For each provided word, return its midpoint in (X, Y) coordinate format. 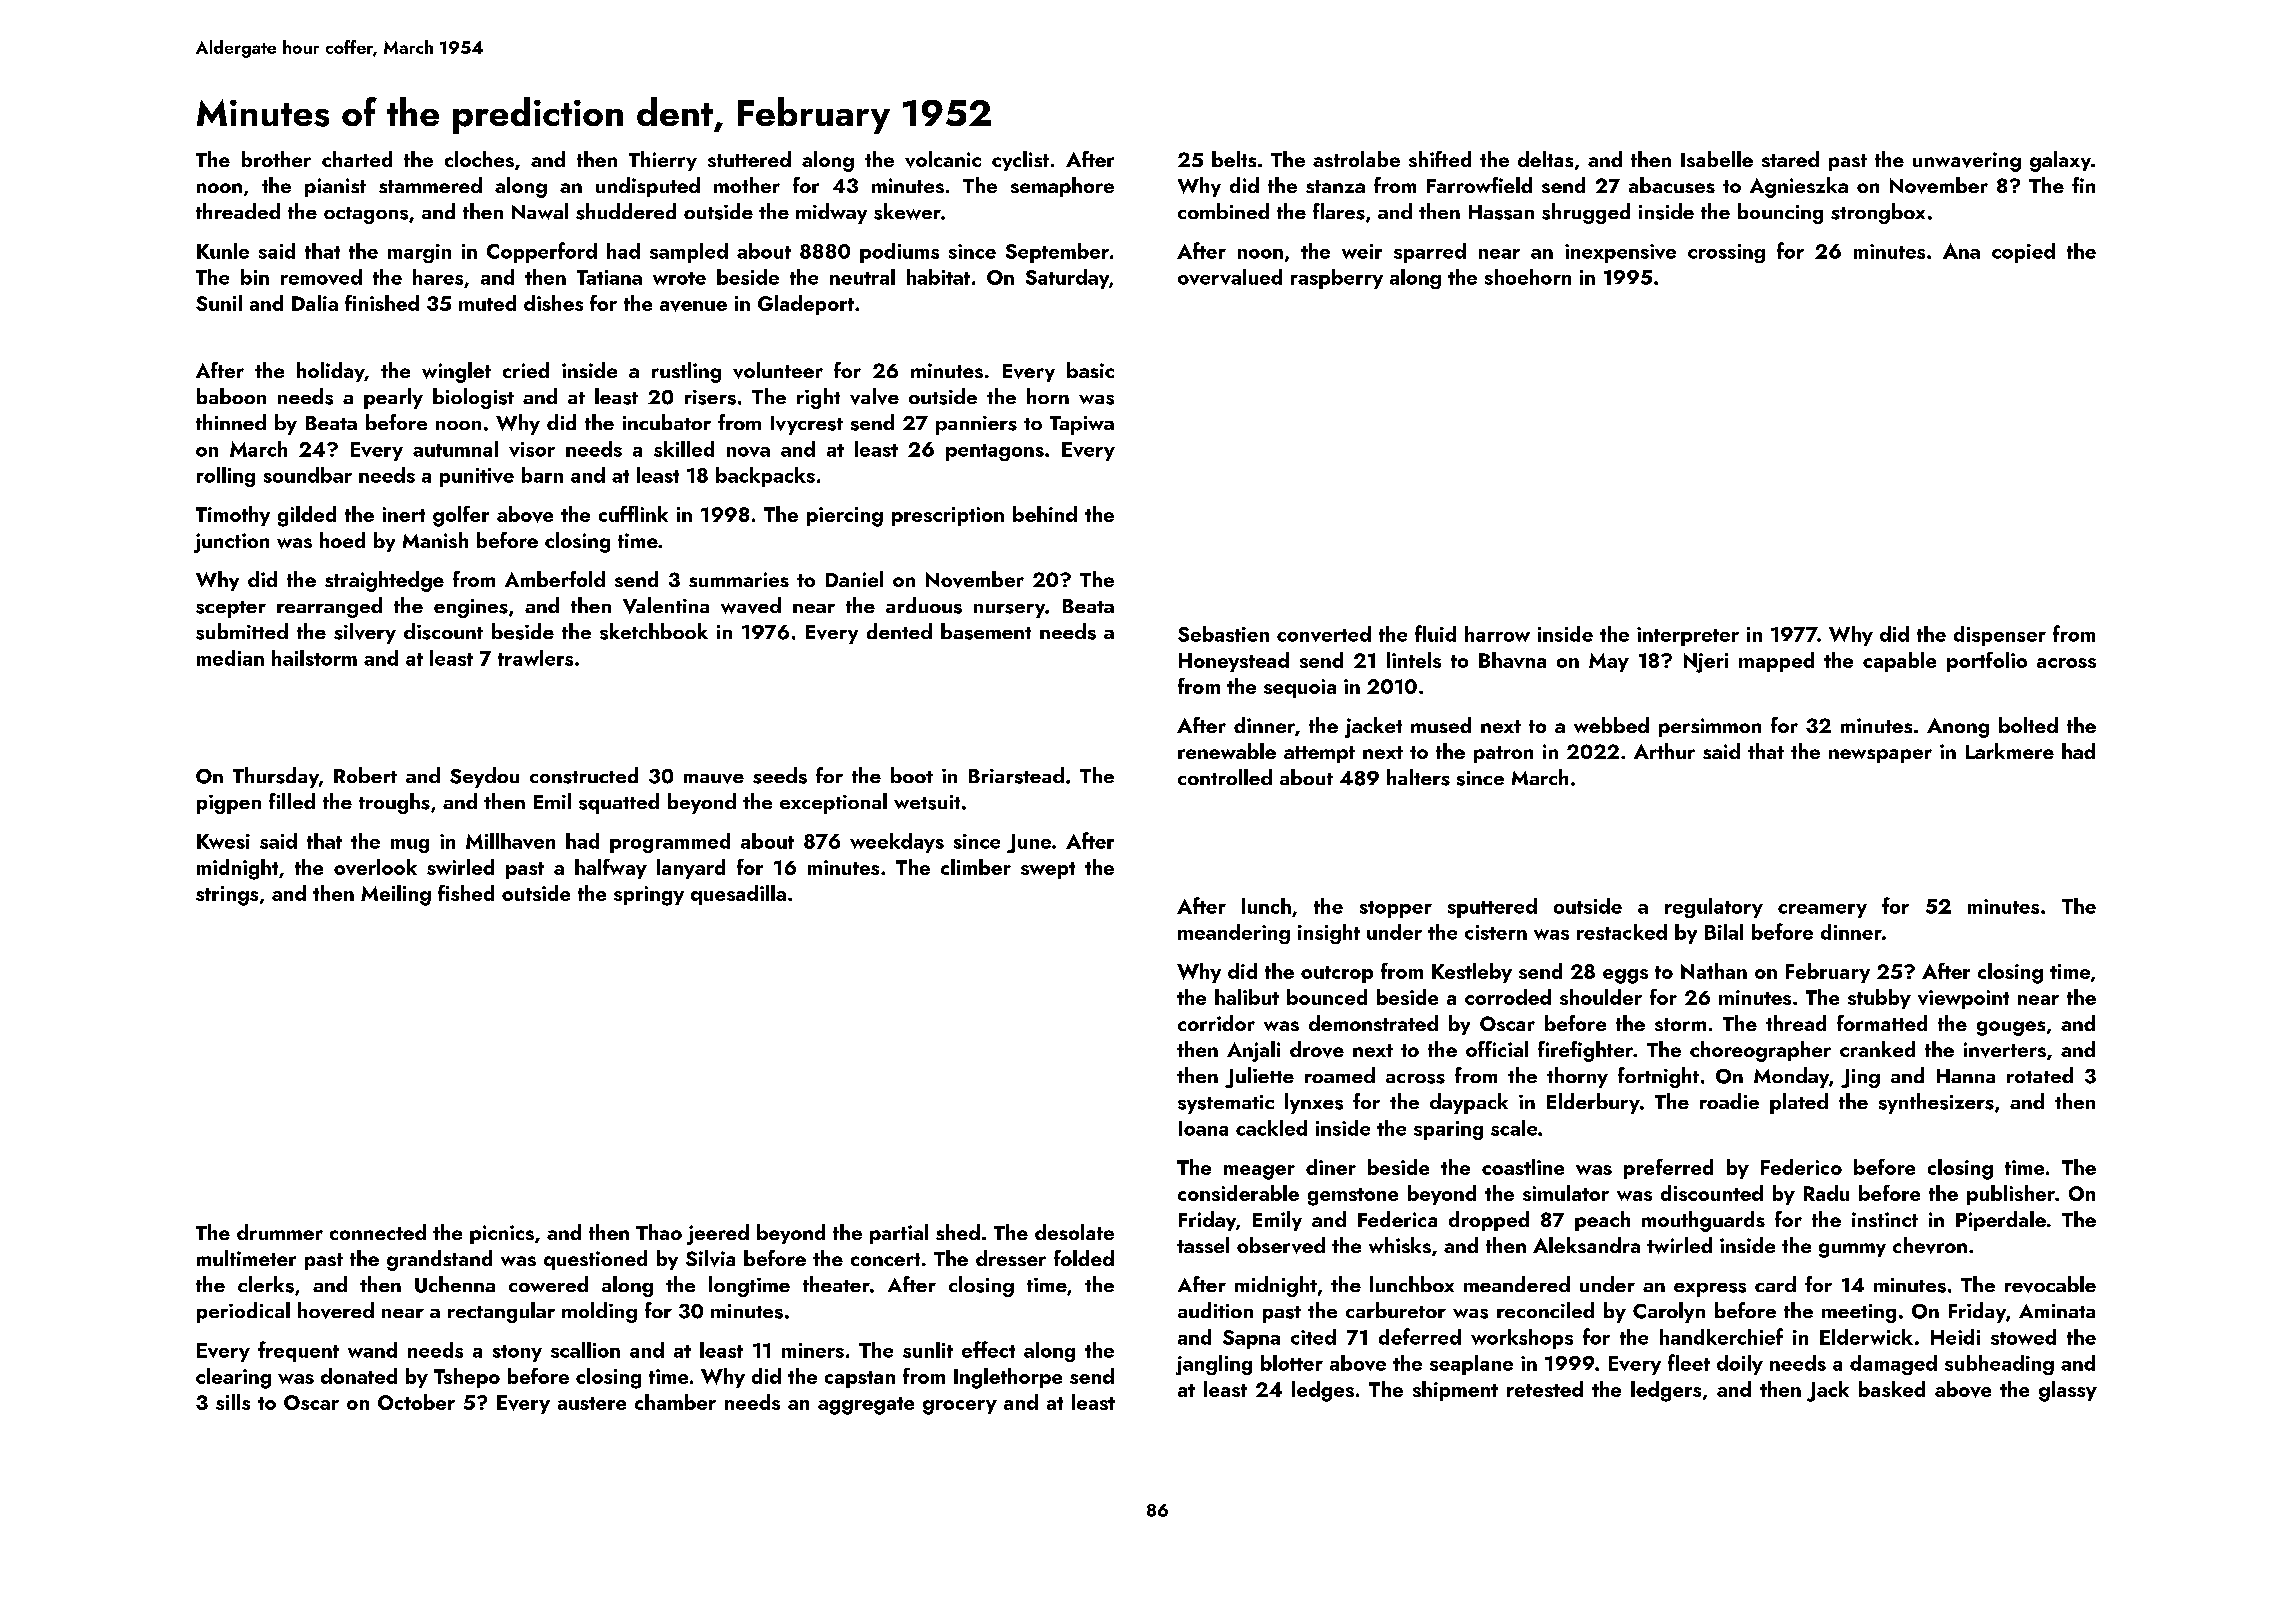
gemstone (1353, 1197)
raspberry (1337, 279)
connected (378, 1232)
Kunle (223, 251)
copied (2023, 253)
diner (1331, 1167)
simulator (1566, 1193)
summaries (739, 579)
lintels (1414, 660)
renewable (1227, 751)
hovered (336, 1310)
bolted (2028, 725)
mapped (1776, 662)
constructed (584, 775)
